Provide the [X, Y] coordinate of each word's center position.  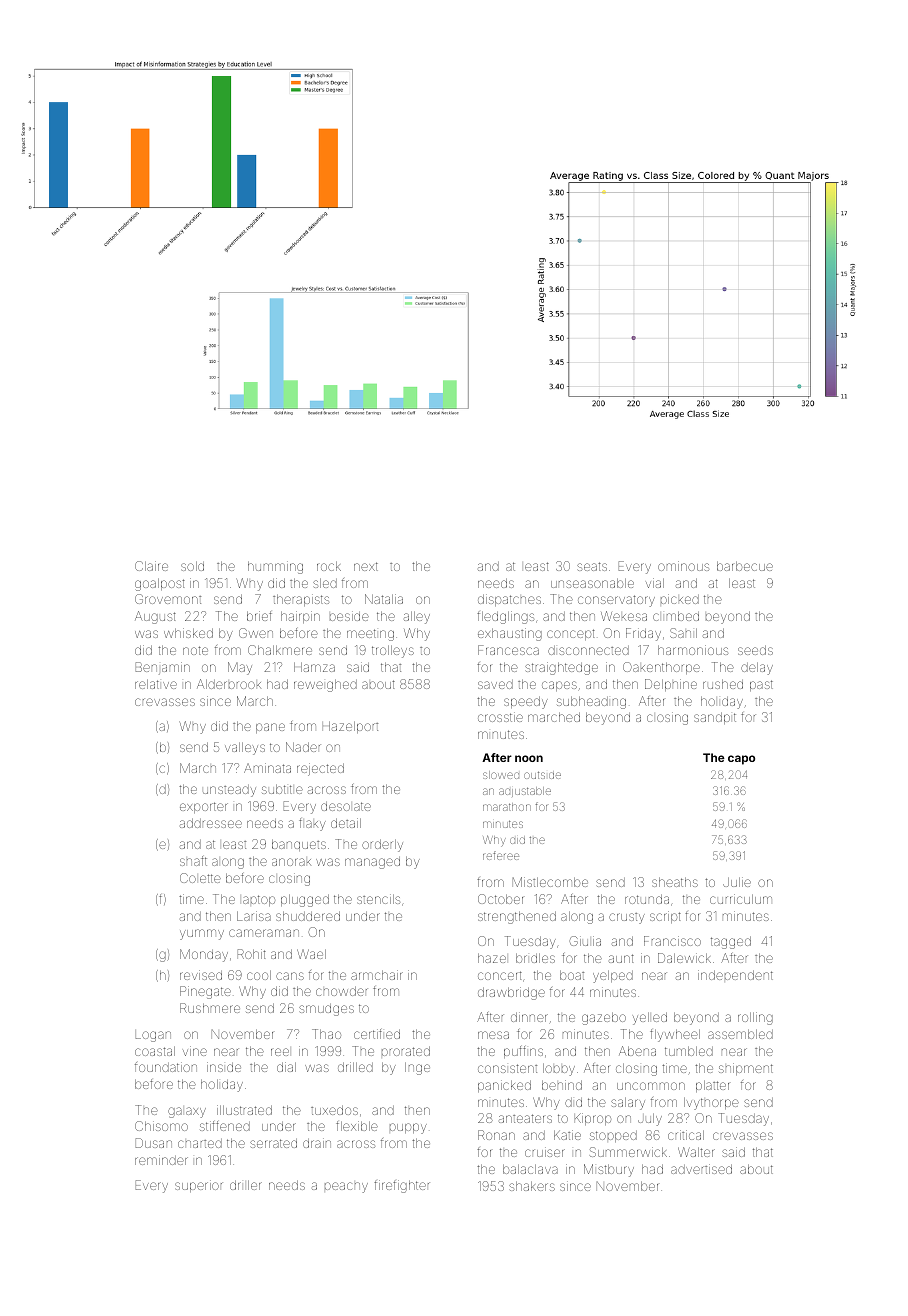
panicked [504, 1086]
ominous [683, 566]
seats [592, 566]
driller [246, 1185]
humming [275, 567]
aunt [621, 958]
